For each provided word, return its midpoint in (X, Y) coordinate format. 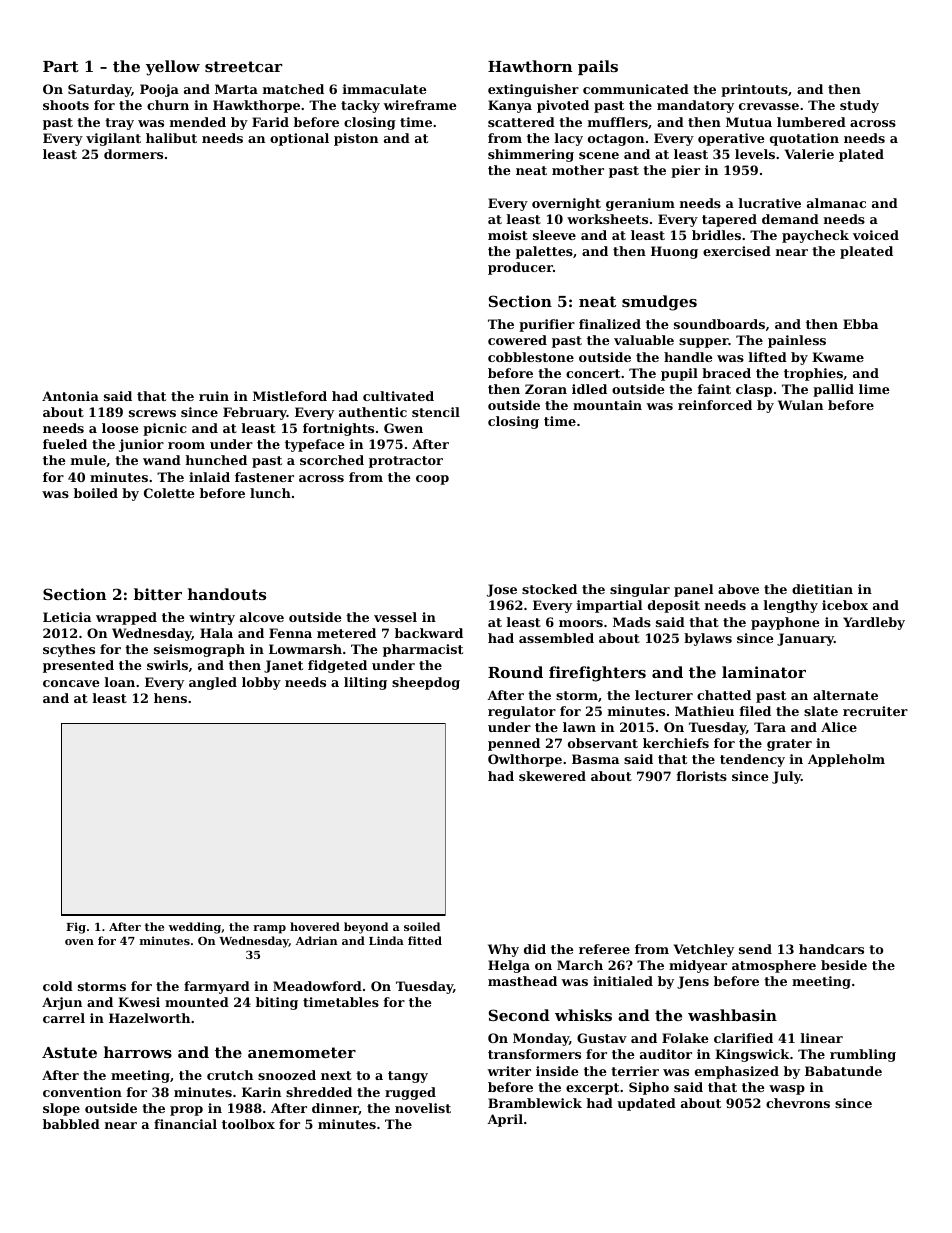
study (859, 106)
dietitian (822, 589)
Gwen (403, 428)
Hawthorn (530, 66)
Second (519, 1015)
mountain (607, 405)
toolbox (248, 1124)
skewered (552, 776)
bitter (158, 594)
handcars (831, 949)
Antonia (70, 396)
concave (71, 683)
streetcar (243, 66)
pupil (679, 374)
